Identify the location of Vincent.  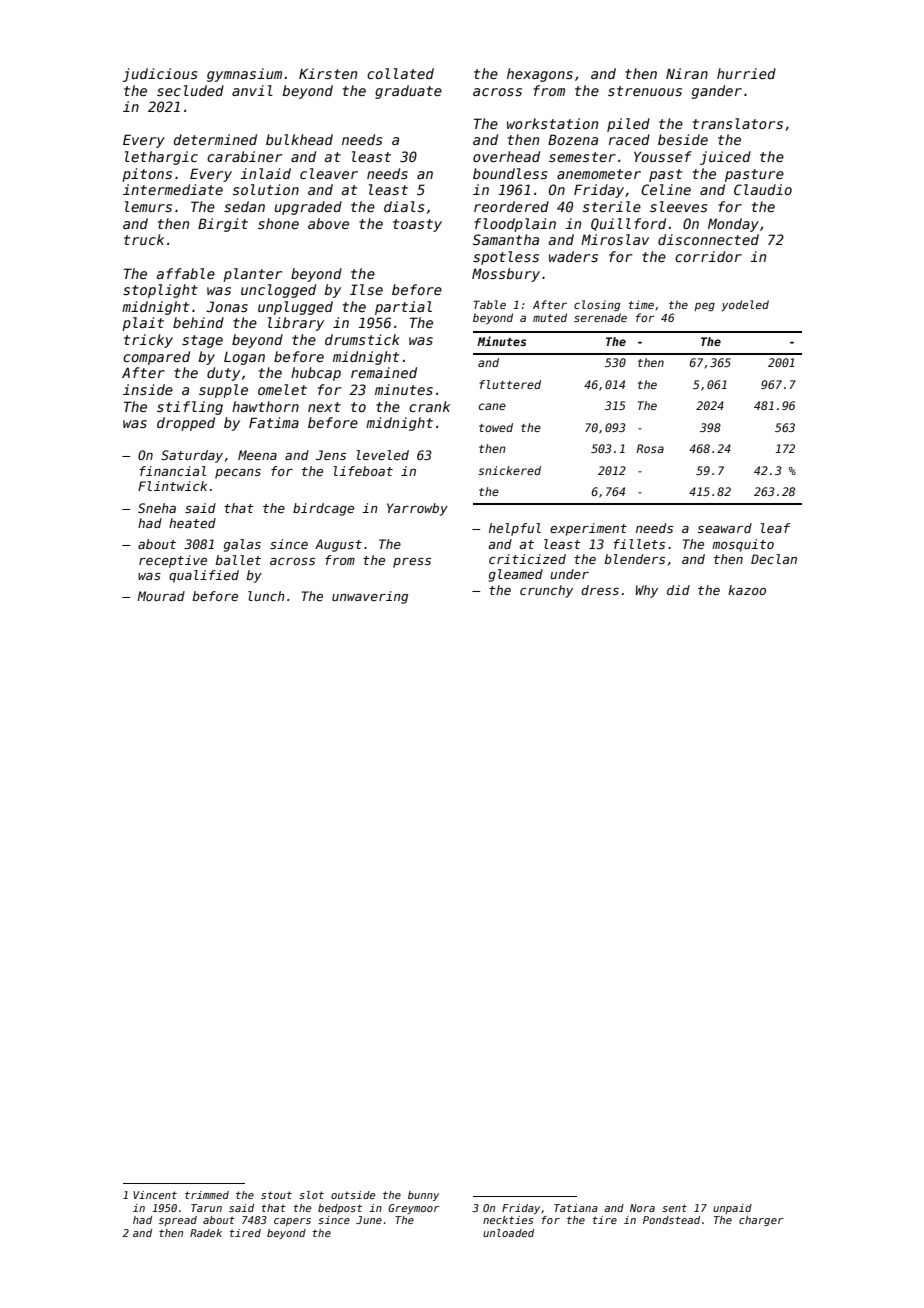
(155, 1195).
